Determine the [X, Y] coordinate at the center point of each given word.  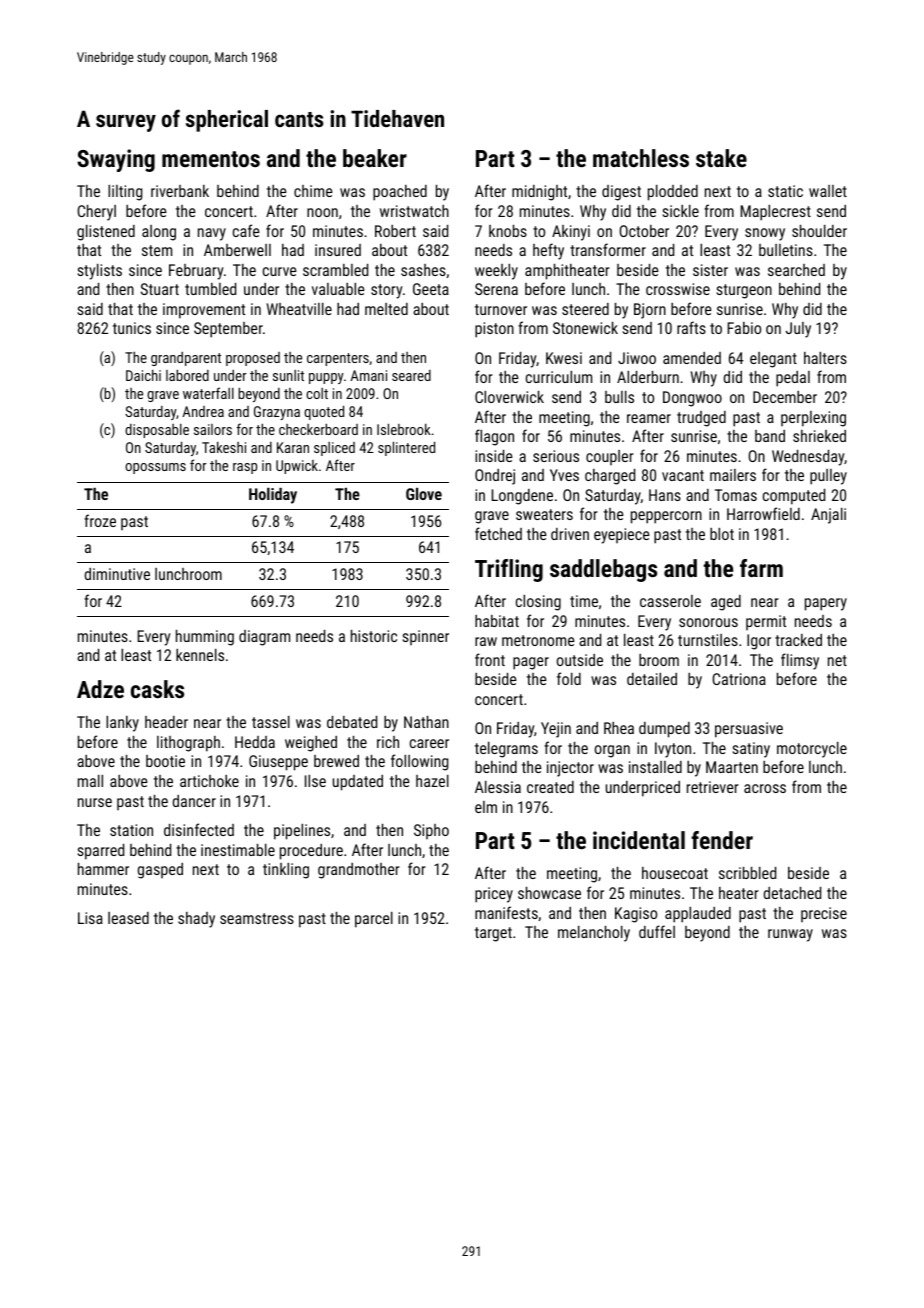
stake [721, 158]
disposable [157, 431]
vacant [683, 475]
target [493, 934]
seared [411, 375]
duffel [657, 931]
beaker [375, 158]
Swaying [116, 160]
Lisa [90, 918]
